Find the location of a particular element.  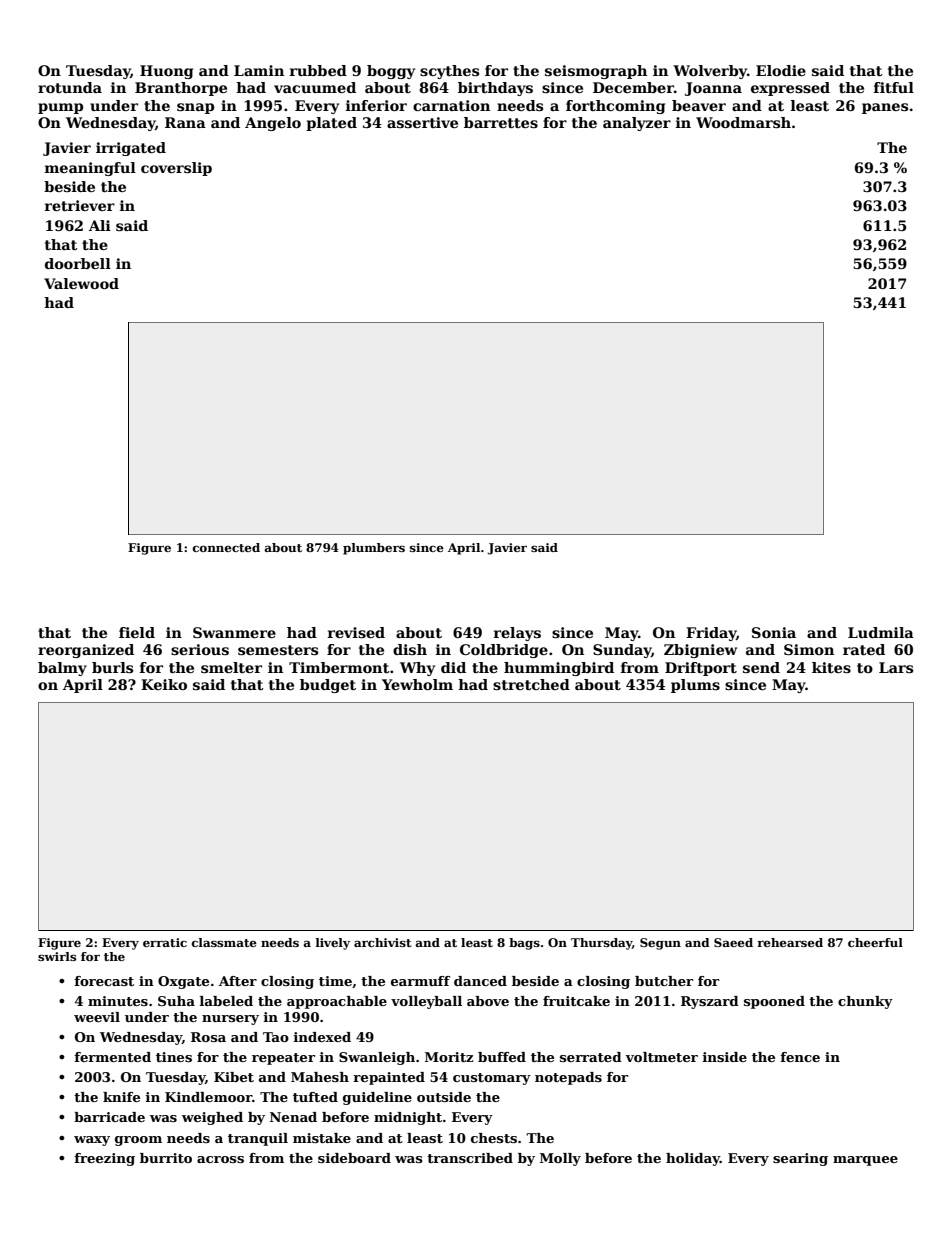

cheerful is located at coordinates (875, 942).
